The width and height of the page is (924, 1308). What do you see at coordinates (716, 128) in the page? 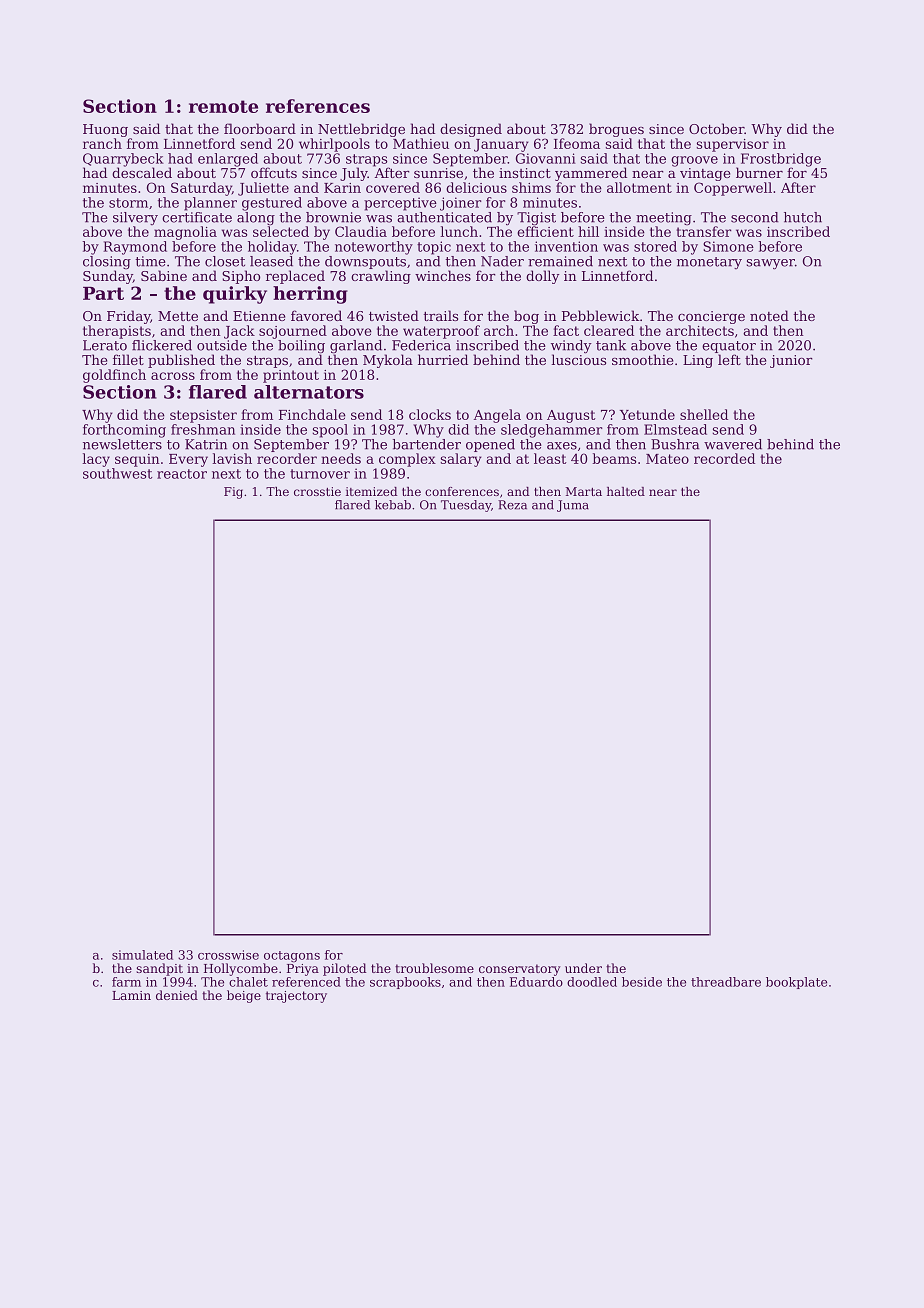
I see `October` at bounding box center [716, 128].
